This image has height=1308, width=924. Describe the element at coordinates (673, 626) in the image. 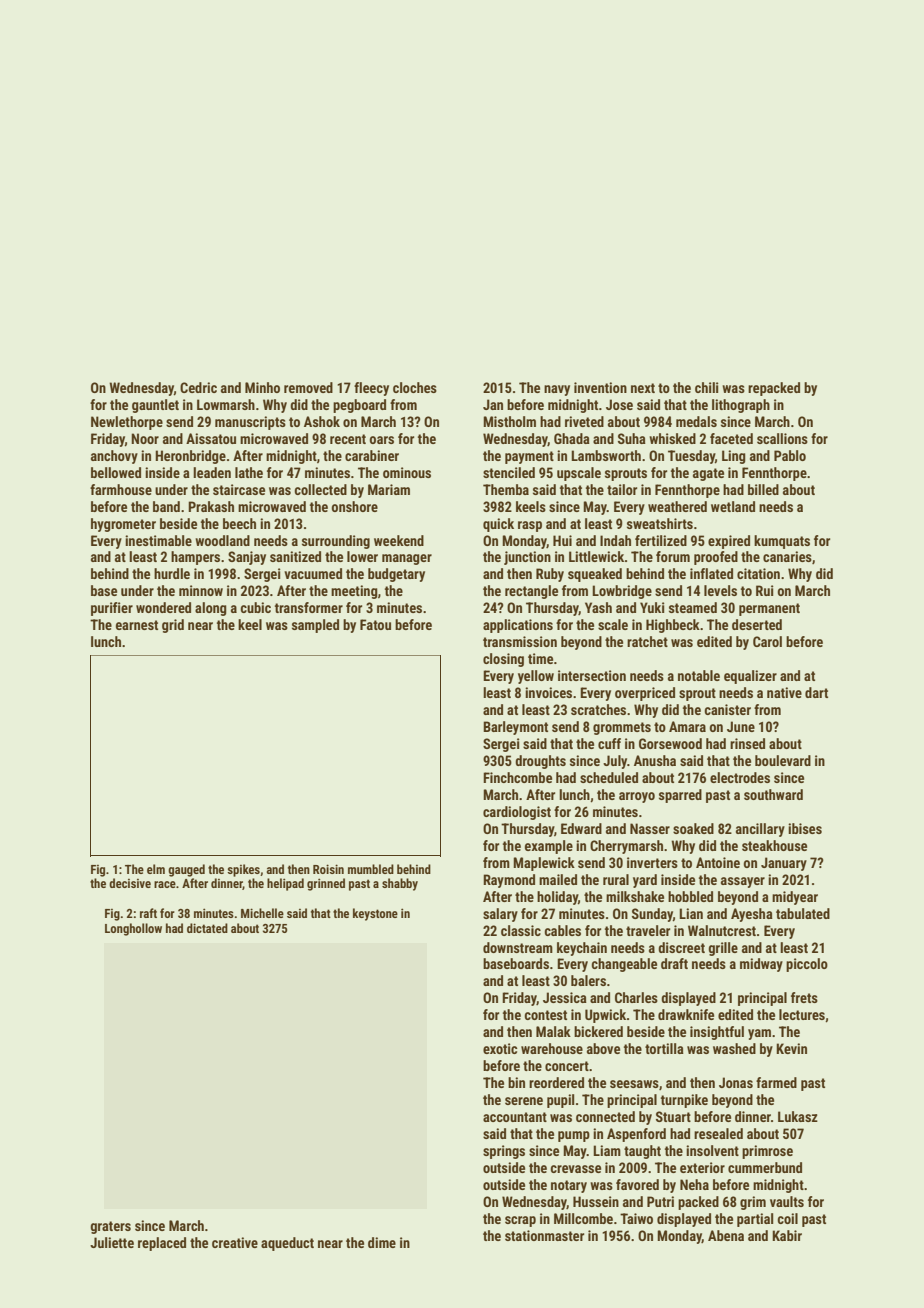

I see `Highbeck` at that location.
